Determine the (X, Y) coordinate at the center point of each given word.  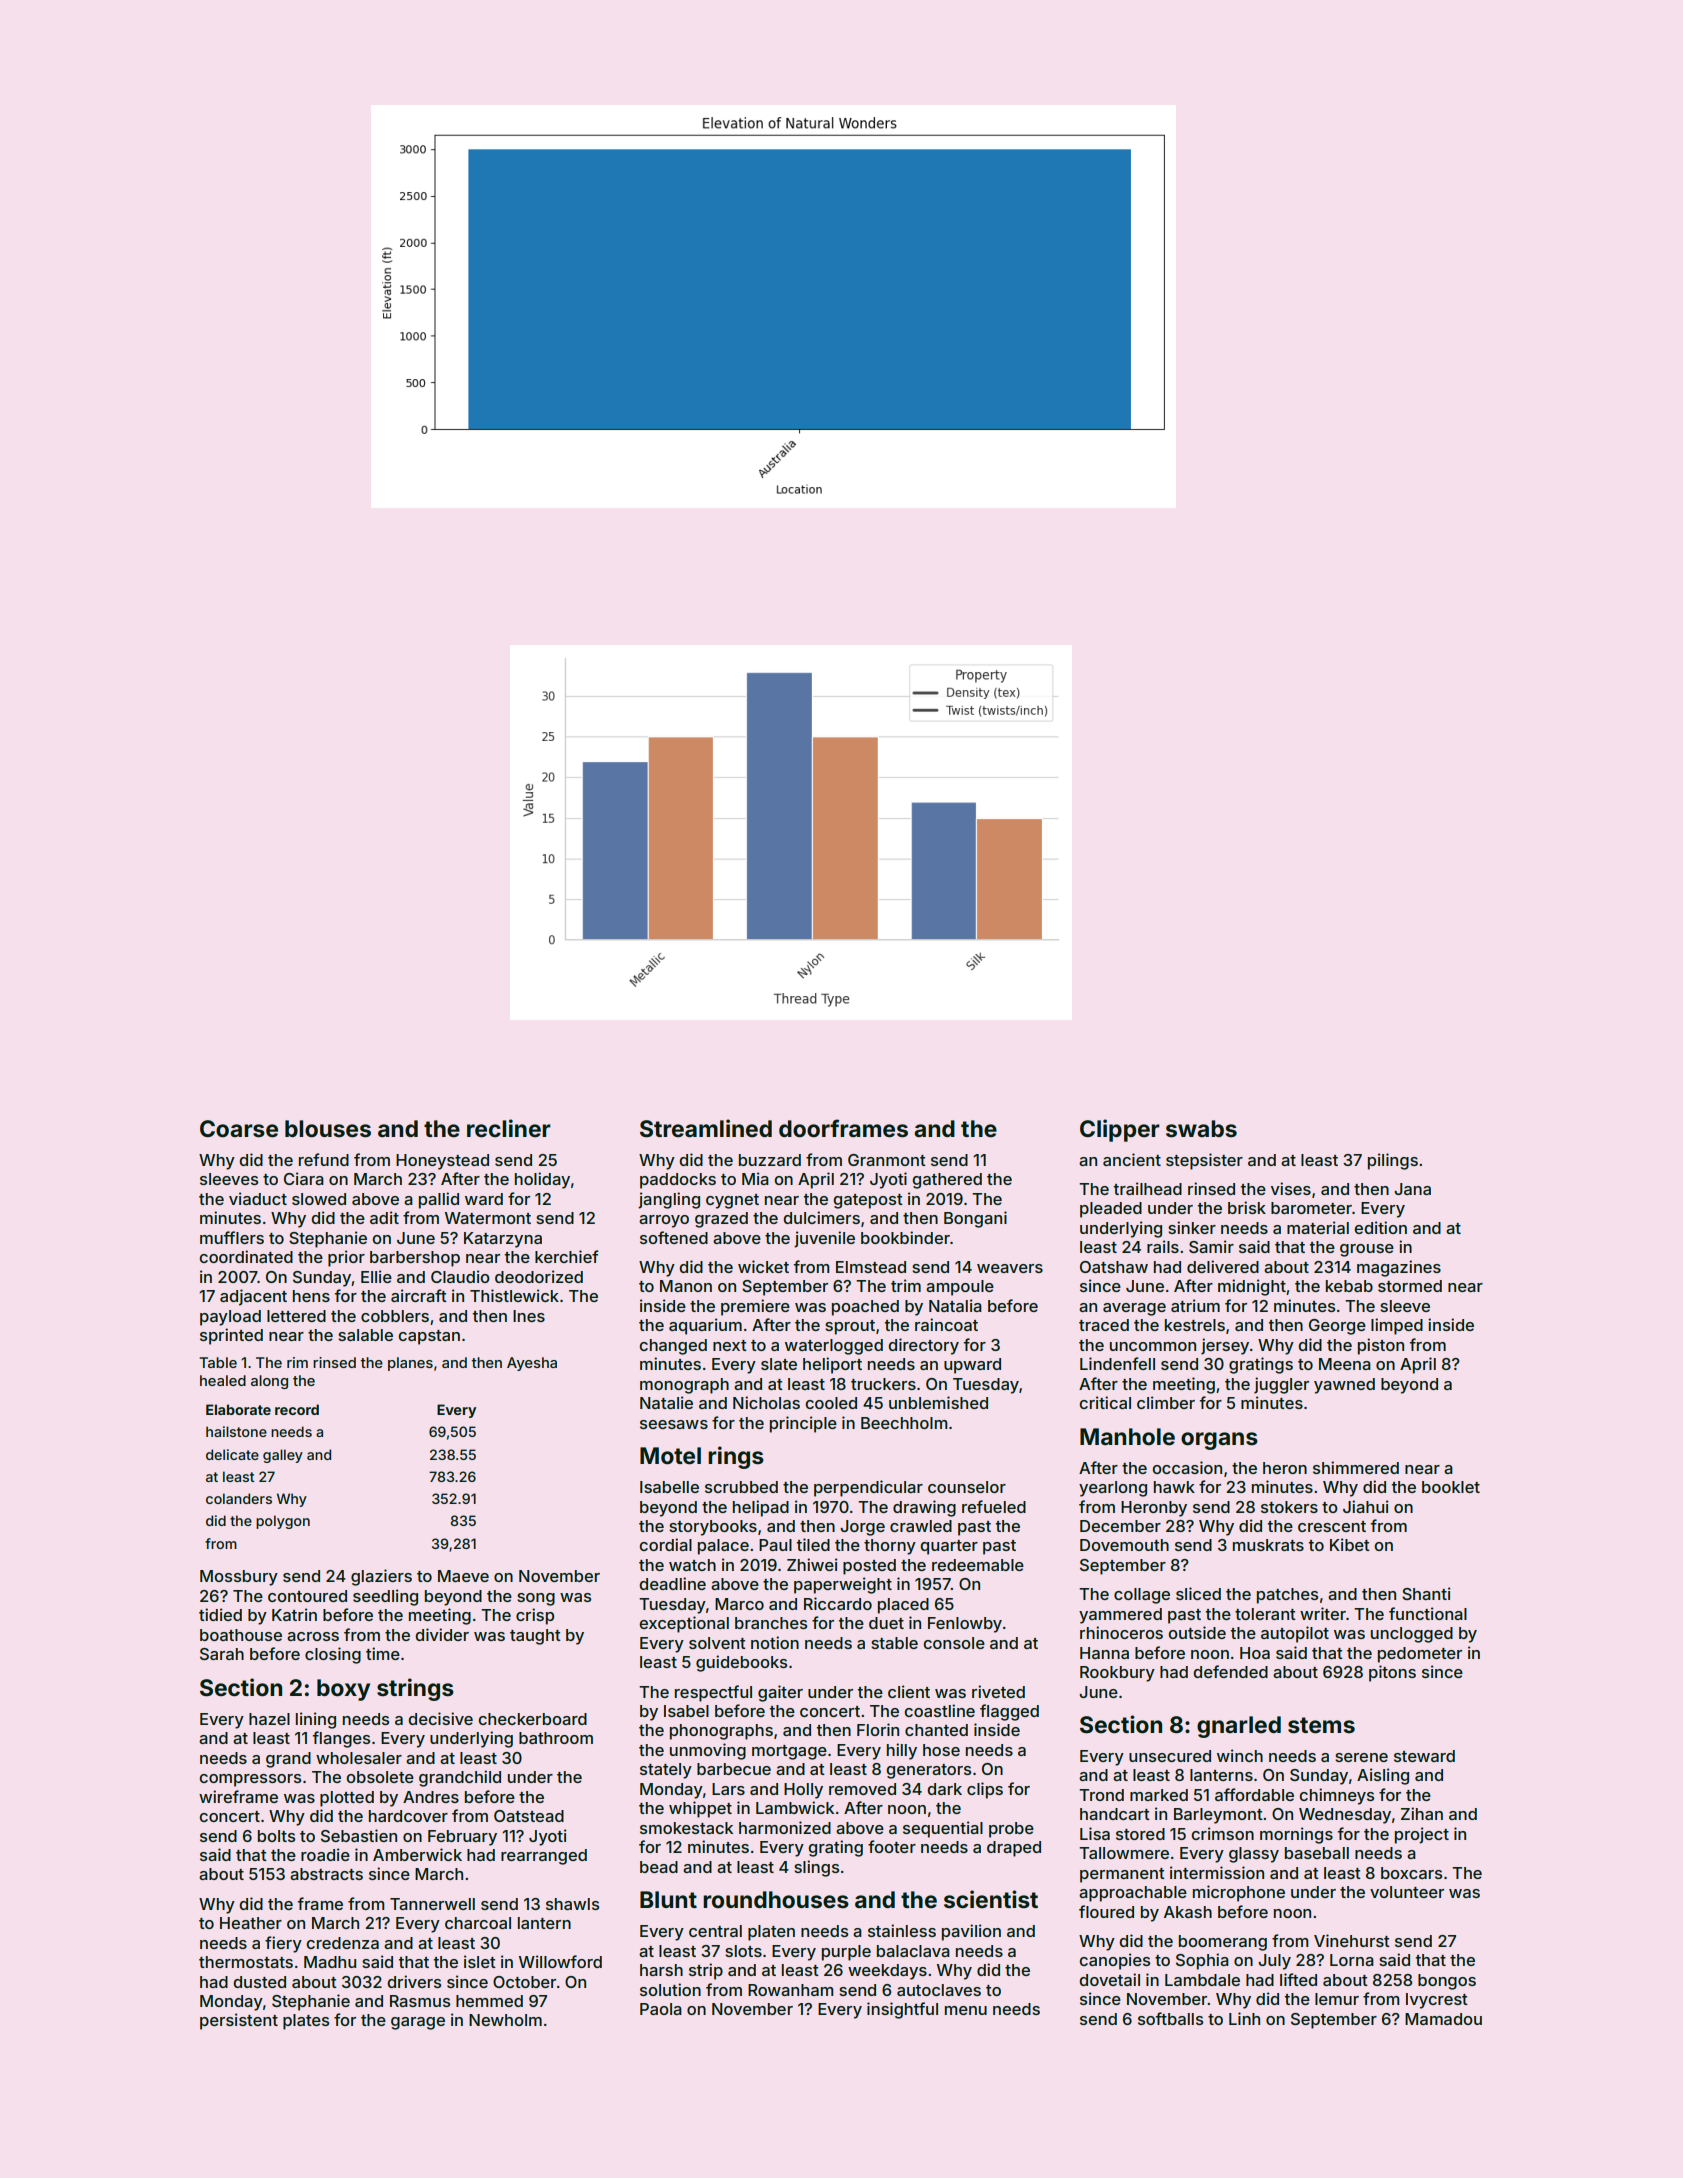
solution (670, 1989)
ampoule (960, 1288)
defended (1230, 1671)
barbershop (415, 1259)
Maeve (463, 1576)
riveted (998, 1691)
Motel (670, 1456)
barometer (1311, 1208)
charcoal (478, 1923)
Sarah (222, 1654)
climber (1166, 1402)
